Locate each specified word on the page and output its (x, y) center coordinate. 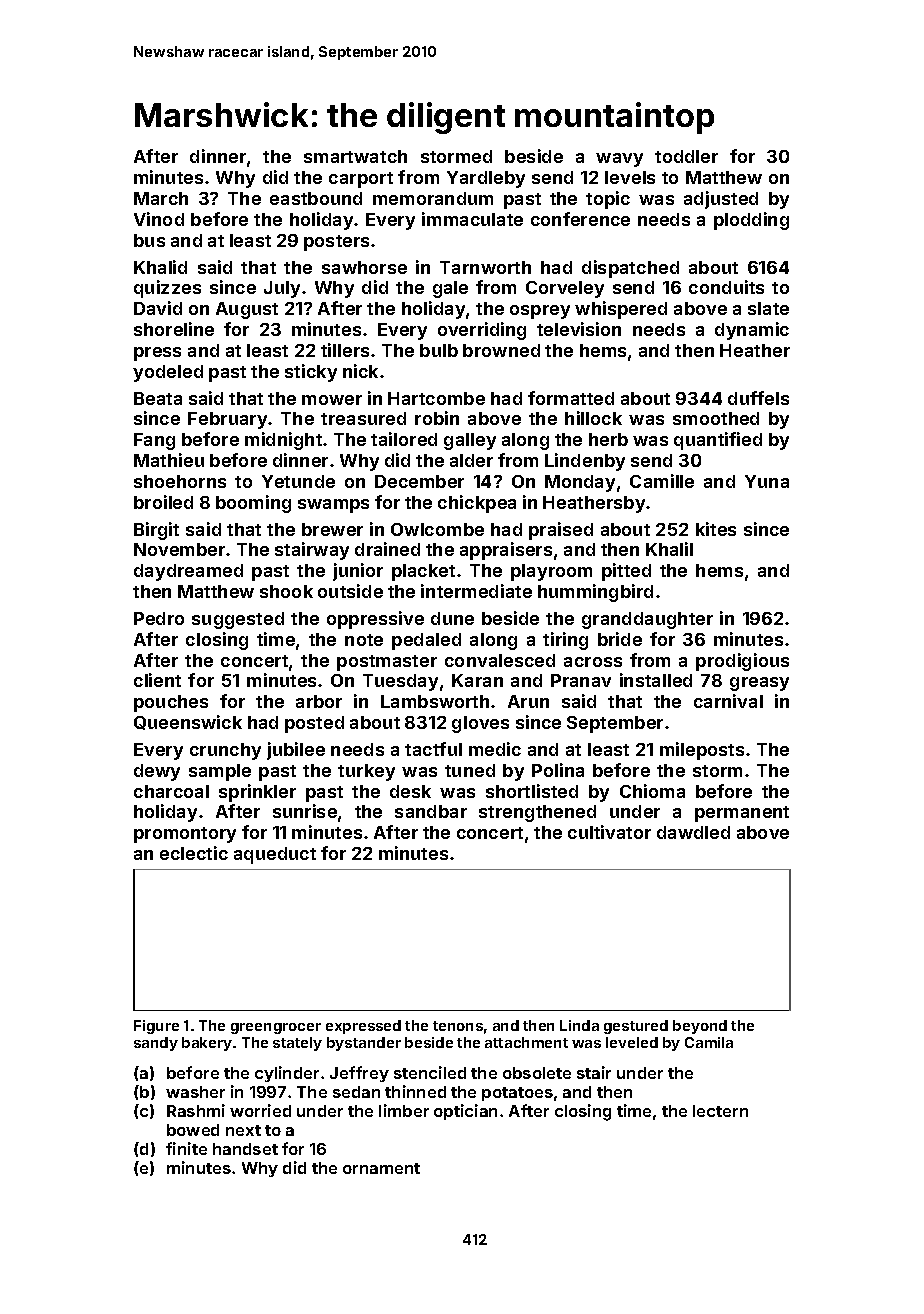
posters (336, 243)
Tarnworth (485, 267)
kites (716, 529)
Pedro (159, 618)
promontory (185, 835)
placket (423, 572)
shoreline (174, 329)
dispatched (630, 269)
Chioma (652, 791)
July (282, 289)
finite (186, 1148)
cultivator (609, 832)
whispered (621, 310)
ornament (381, 1168)
